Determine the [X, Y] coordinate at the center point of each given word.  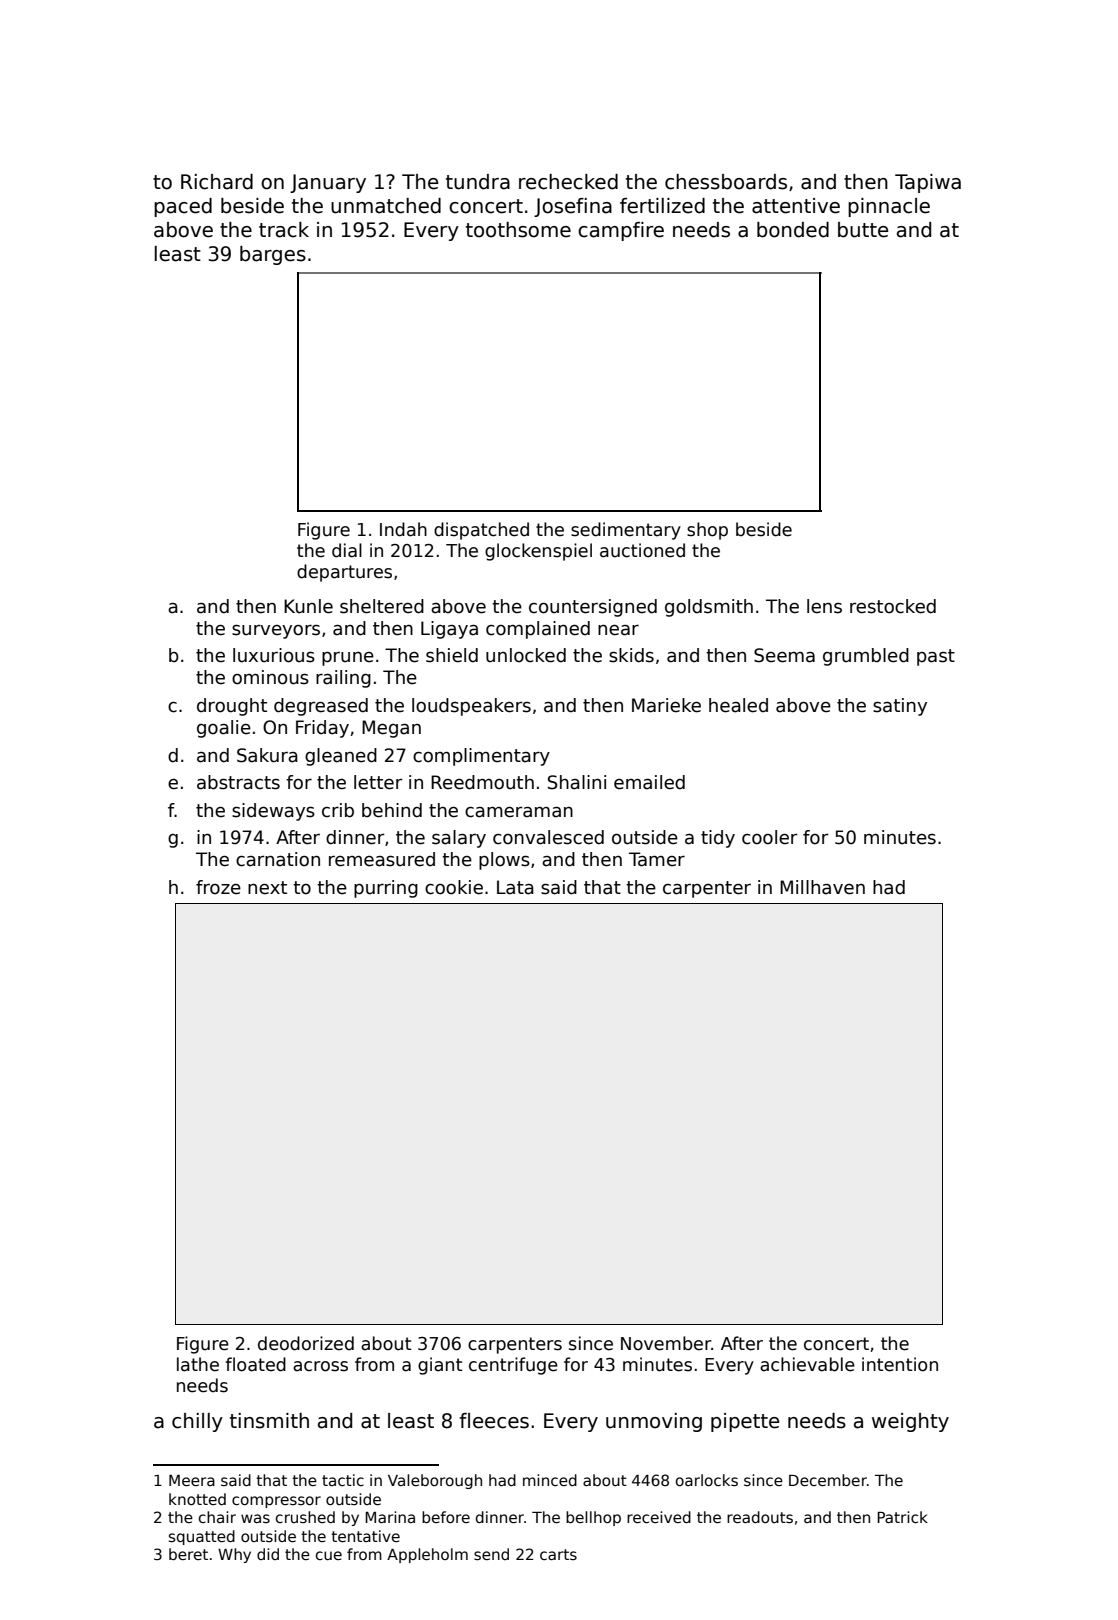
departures [344, 573]
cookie [454, 887]
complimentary [481, 757]
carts [558, 1554]
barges [273, 255]
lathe [198, 1364]
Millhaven [822, 887]
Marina [390, 1517]
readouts [760, 1517]
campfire [621, 231]
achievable [807, 1364]
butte [863, 230]
